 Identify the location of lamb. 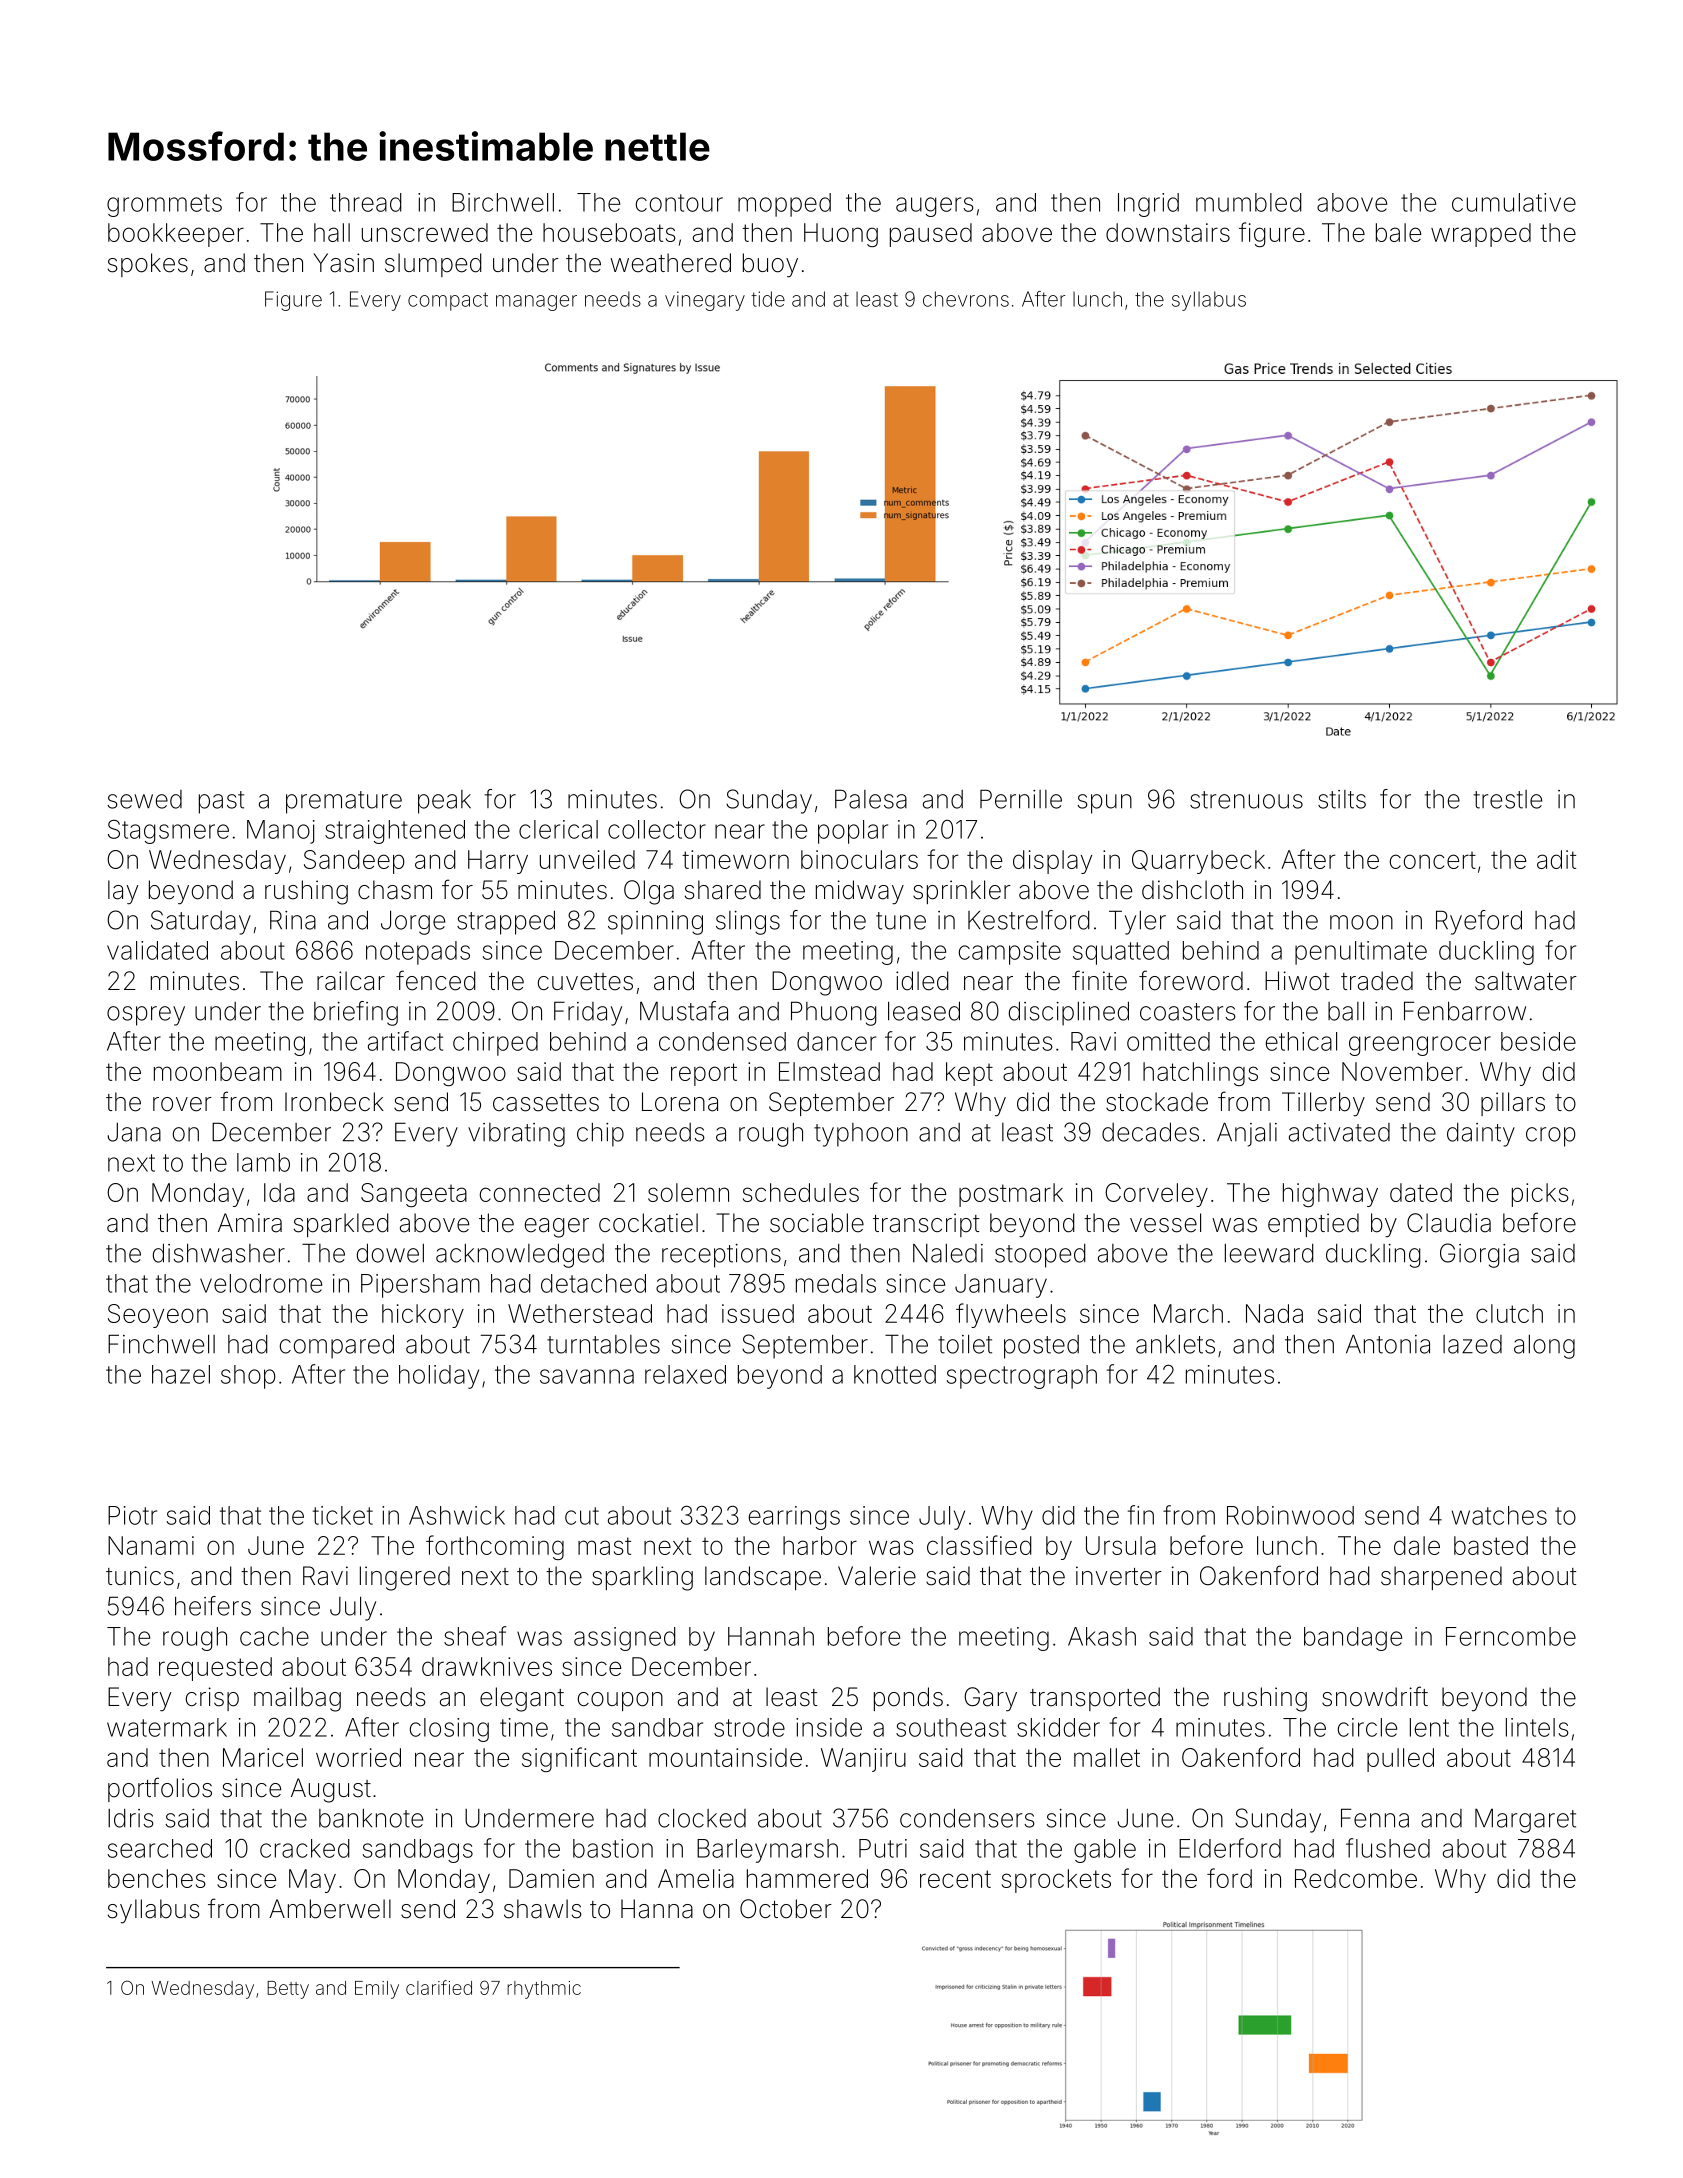
(263, 1162).
